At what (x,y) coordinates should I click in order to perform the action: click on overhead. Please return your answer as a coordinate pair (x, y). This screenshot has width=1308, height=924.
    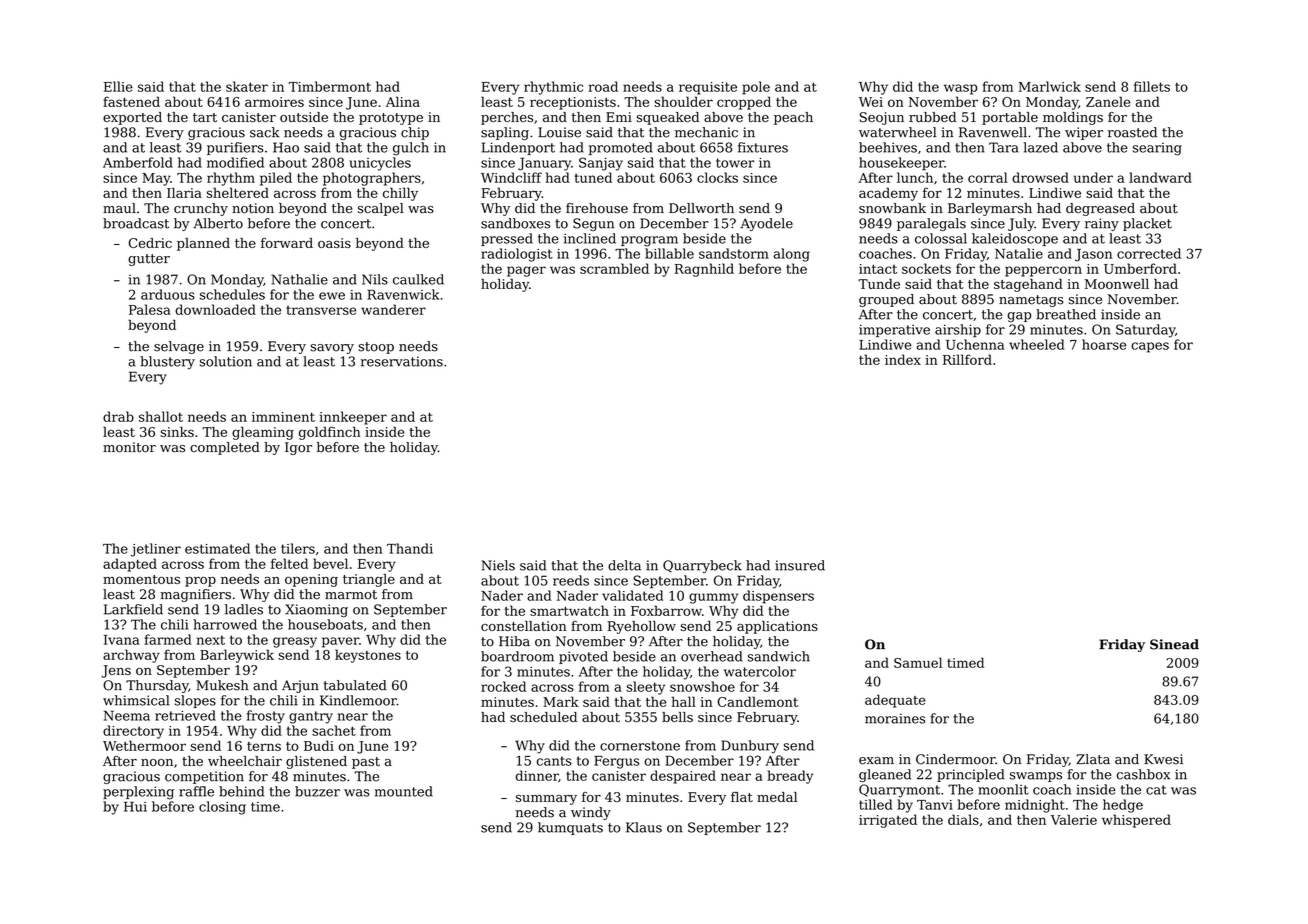
    Looking at the image, I should click on (712, 656).
